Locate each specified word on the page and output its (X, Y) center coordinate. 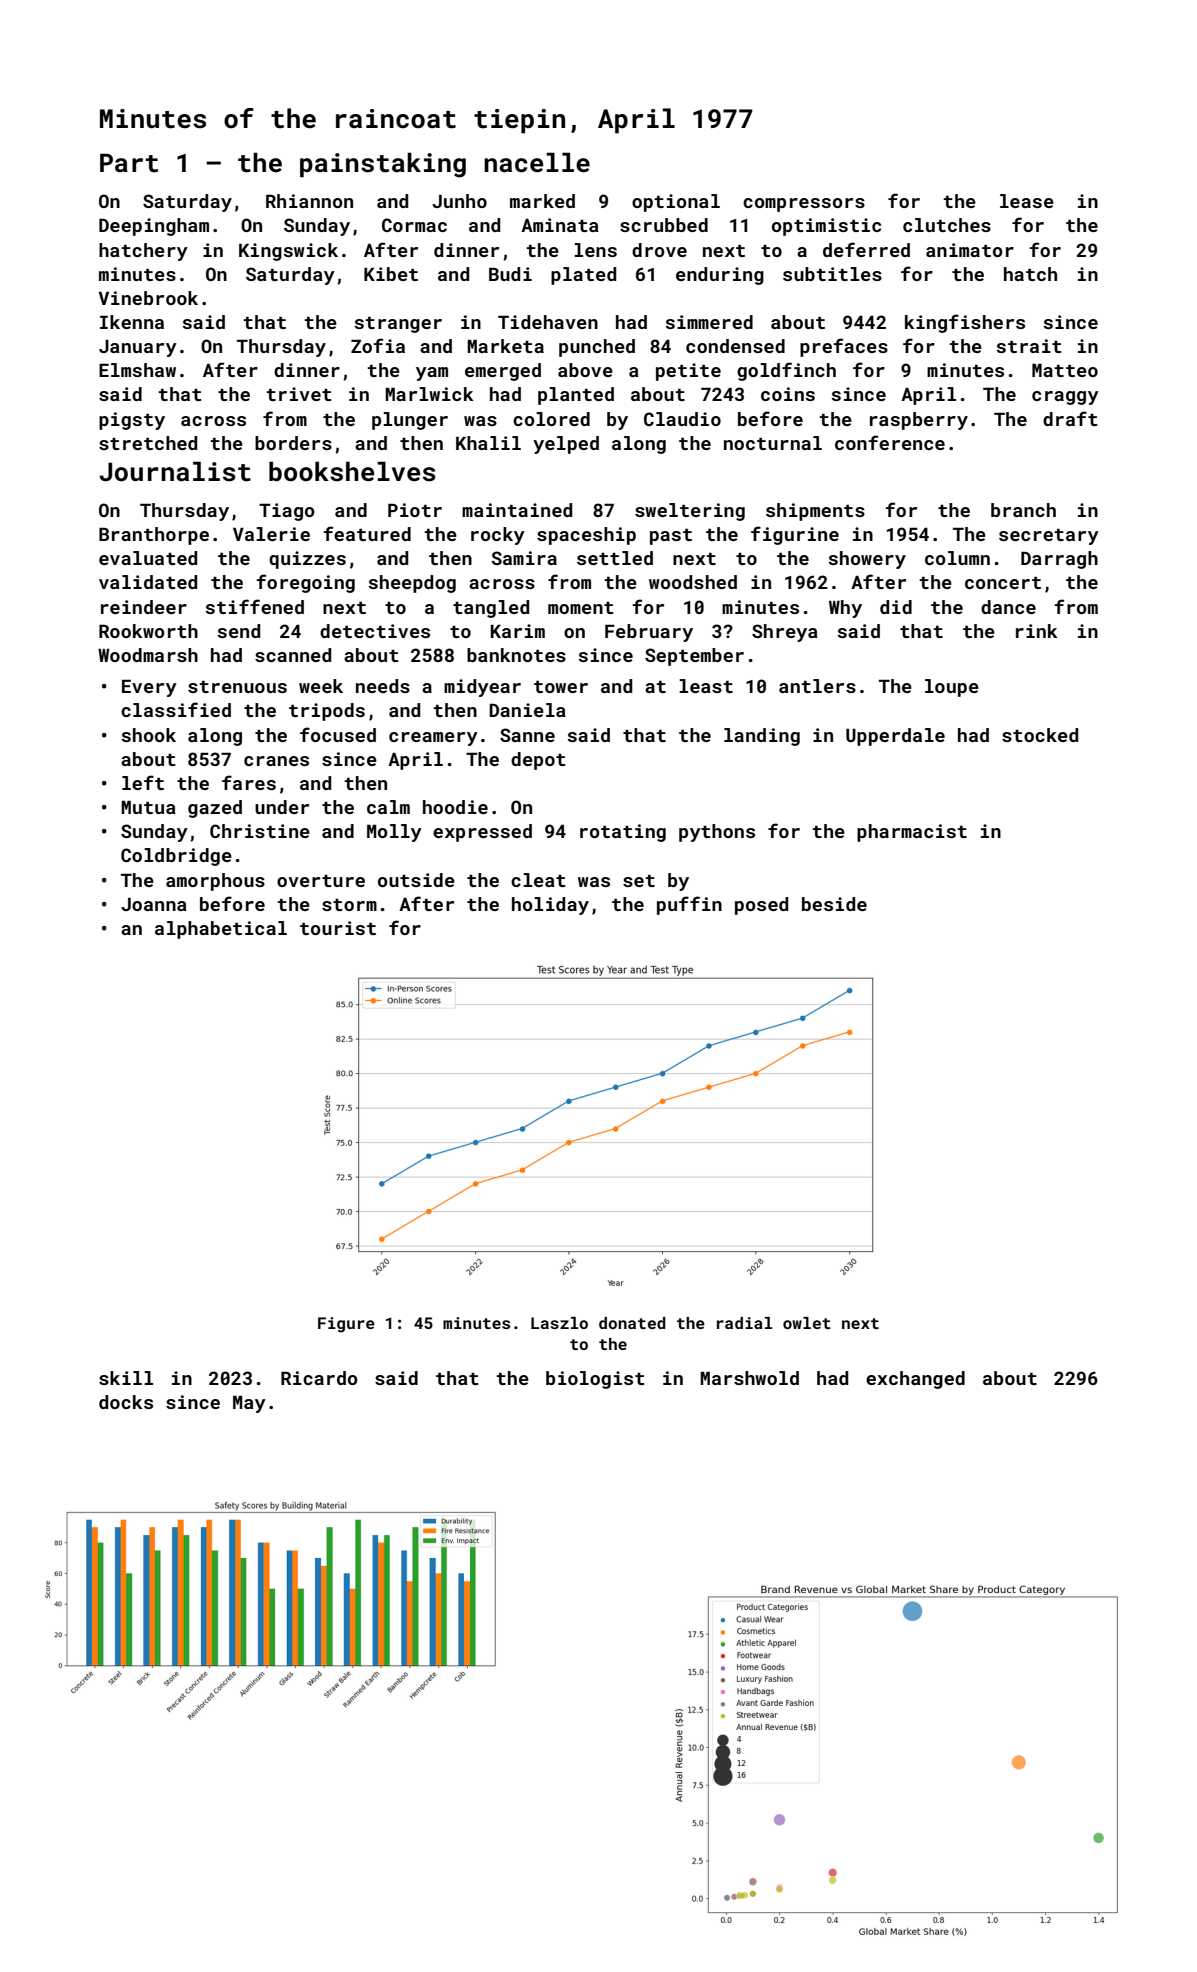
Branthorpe (154, 536)
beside (834, 904)
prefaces (844, 347)
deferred (866, 249)
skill (126, 1378)
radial (744, 1323)
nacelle (537, 162)
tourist (338, 928)
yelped (566, 445)
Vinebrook (148, 298)
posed (761, 906)
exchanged (915, 1380)
